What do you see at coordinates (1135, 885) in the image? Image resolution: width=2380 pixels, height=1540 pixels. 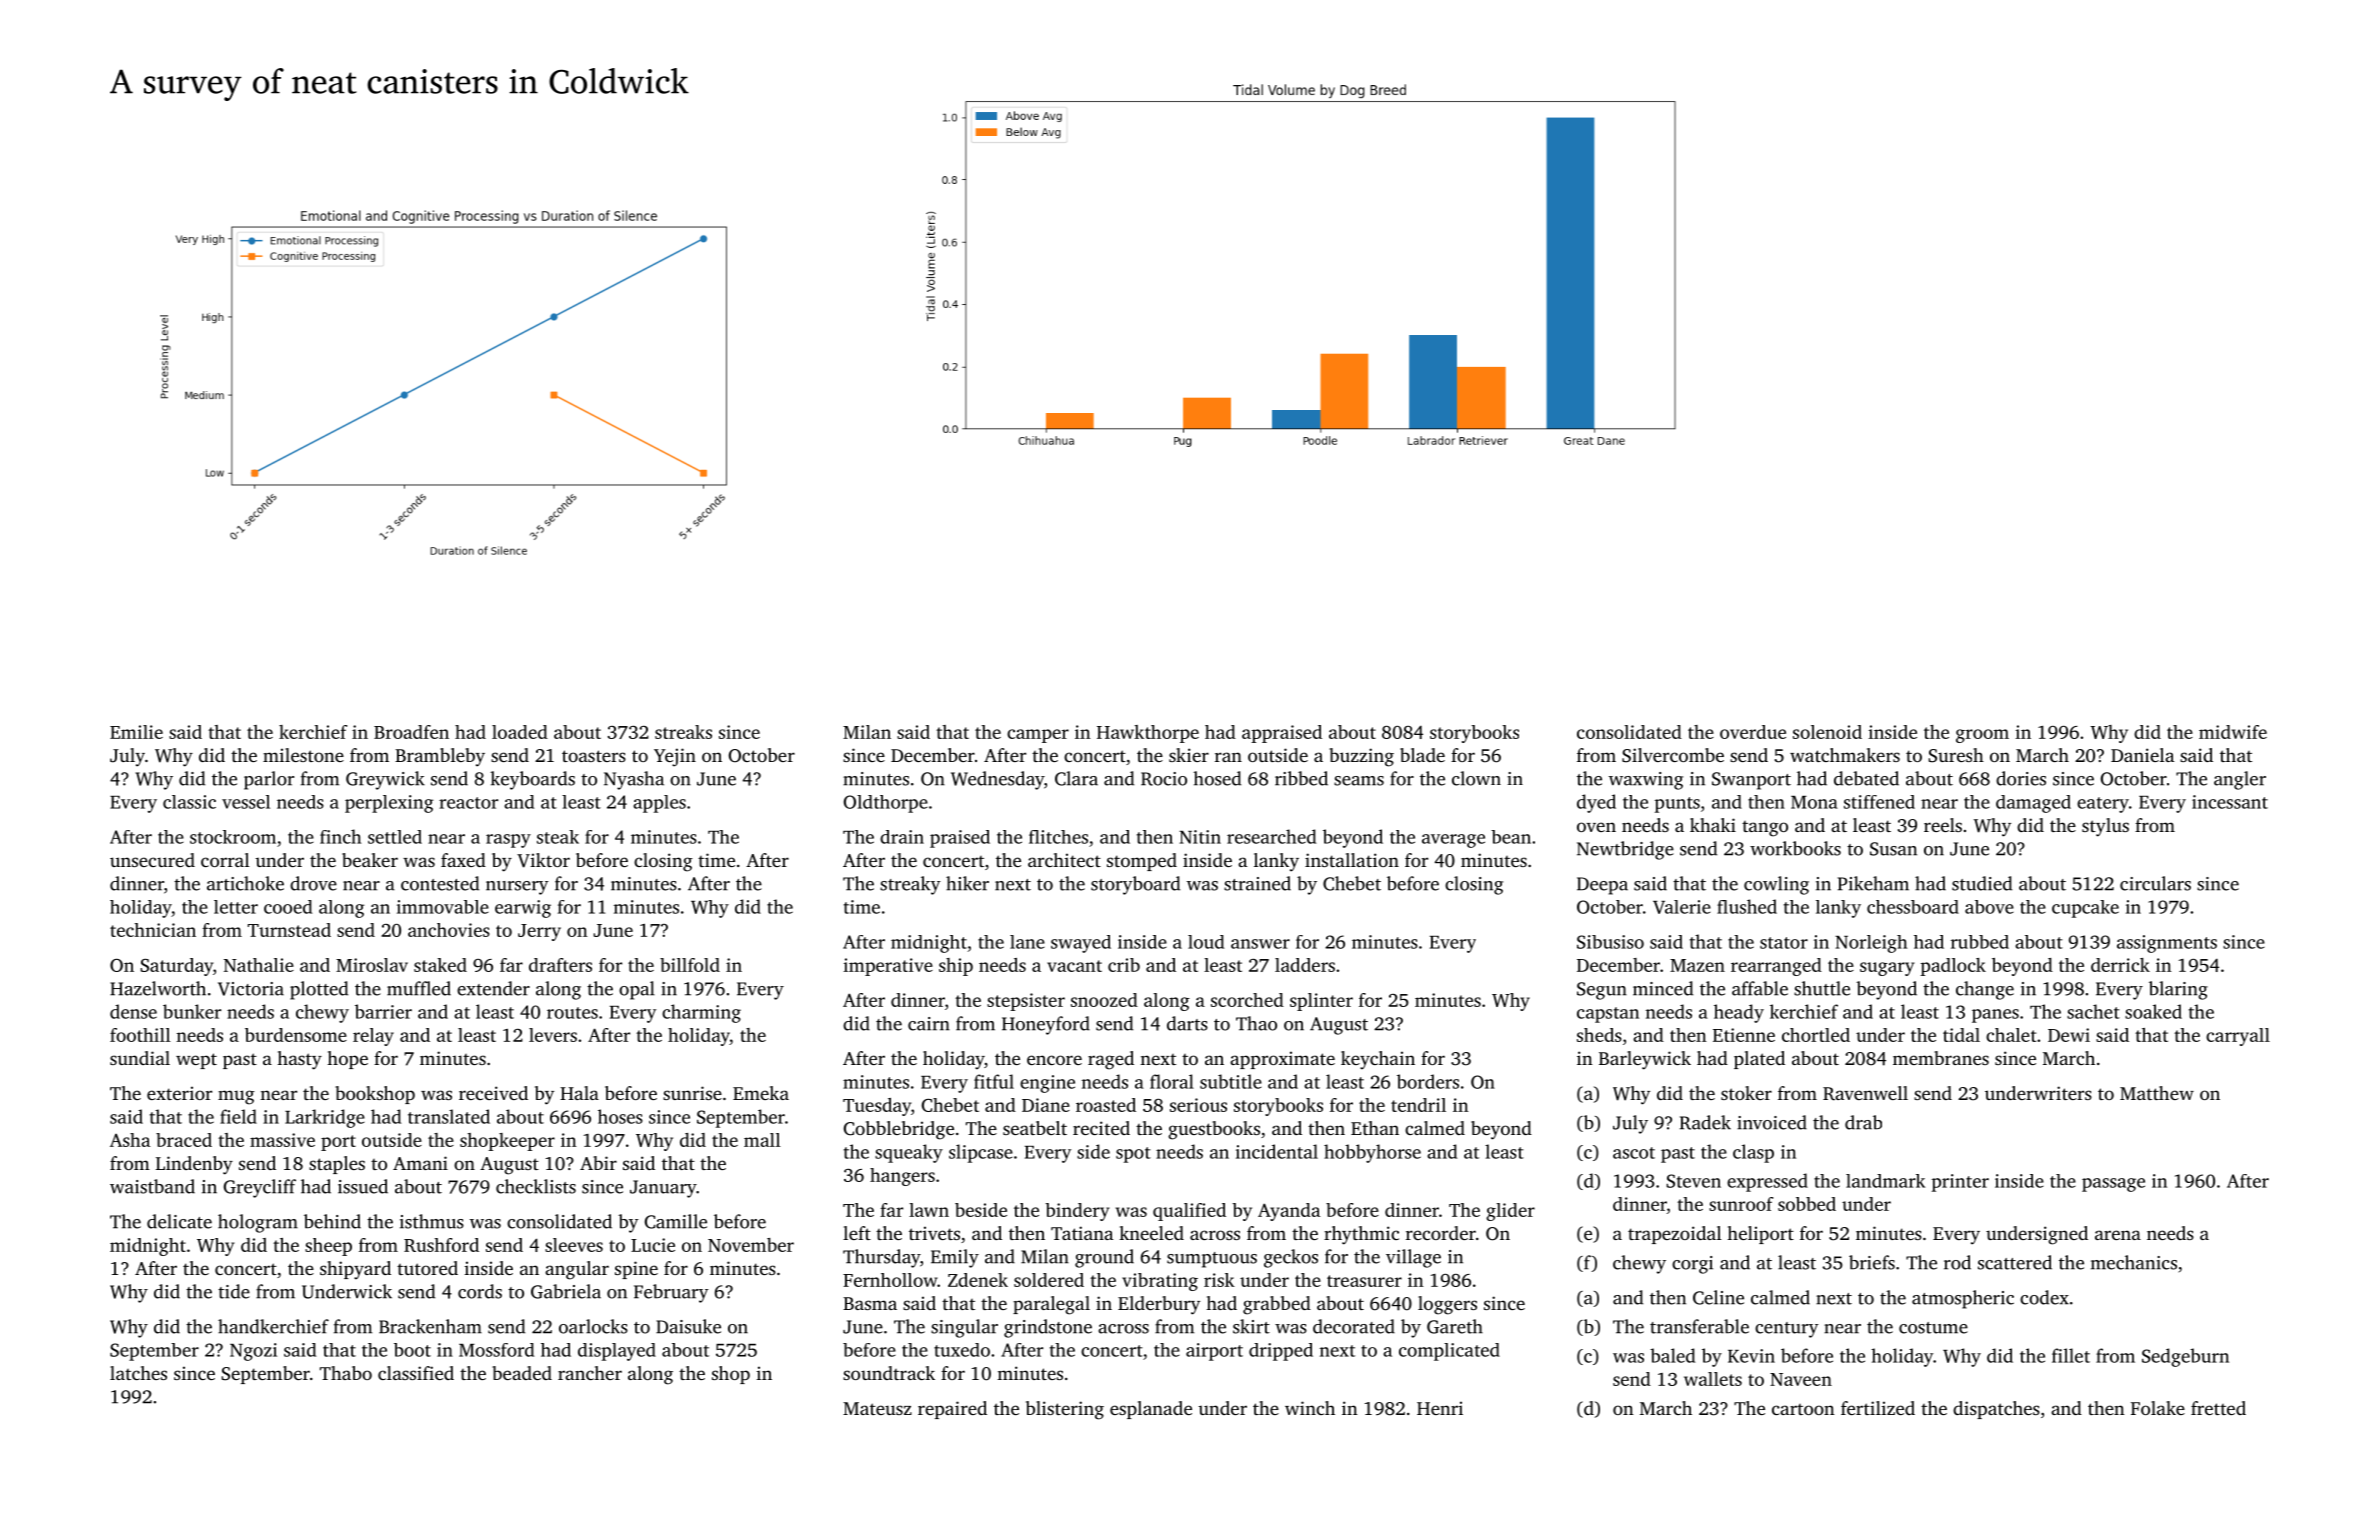 I see `storyboard` at bounding box center [1135, 885].
